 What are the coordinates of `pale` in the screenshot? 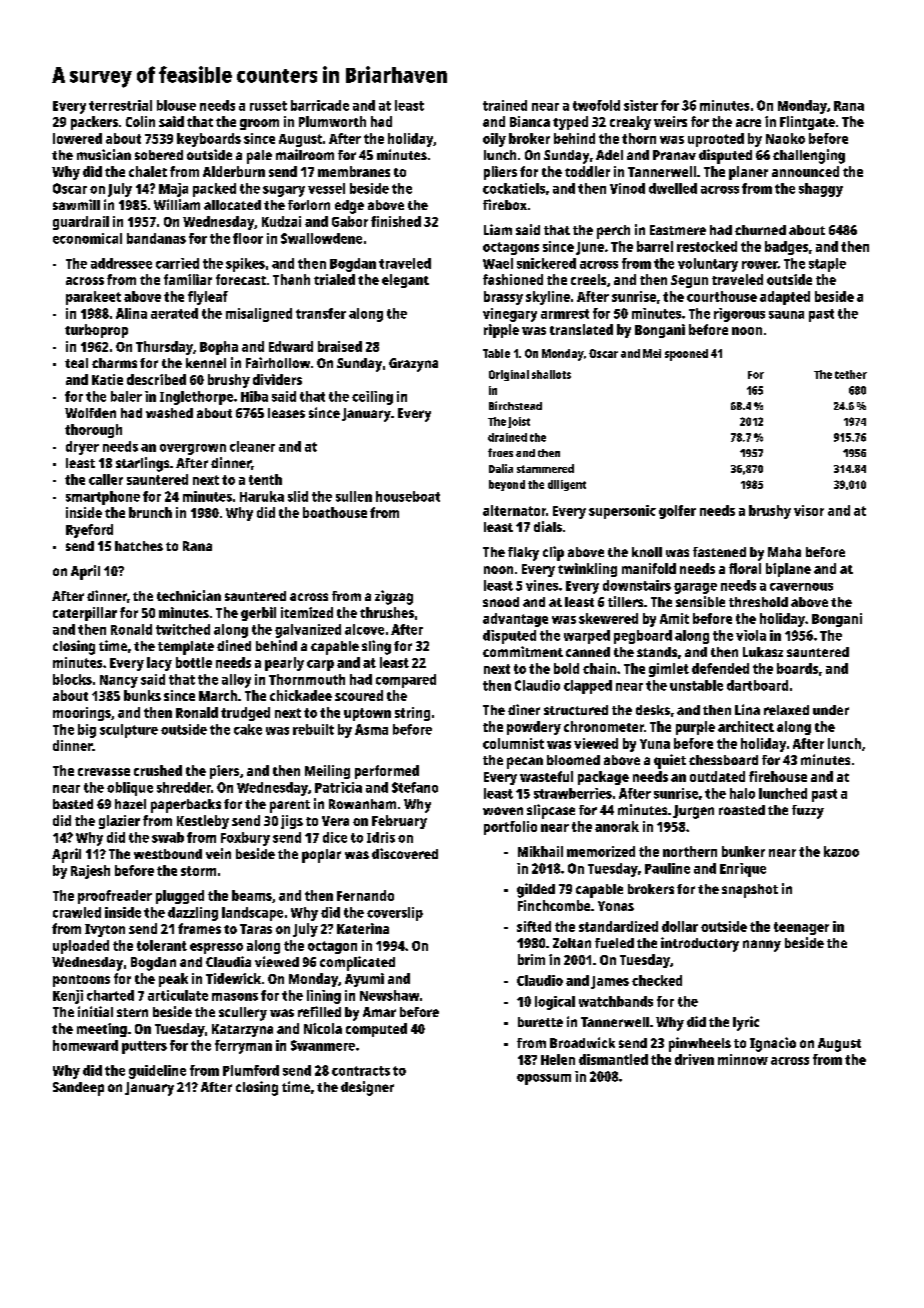 It's located at (259, 157).
